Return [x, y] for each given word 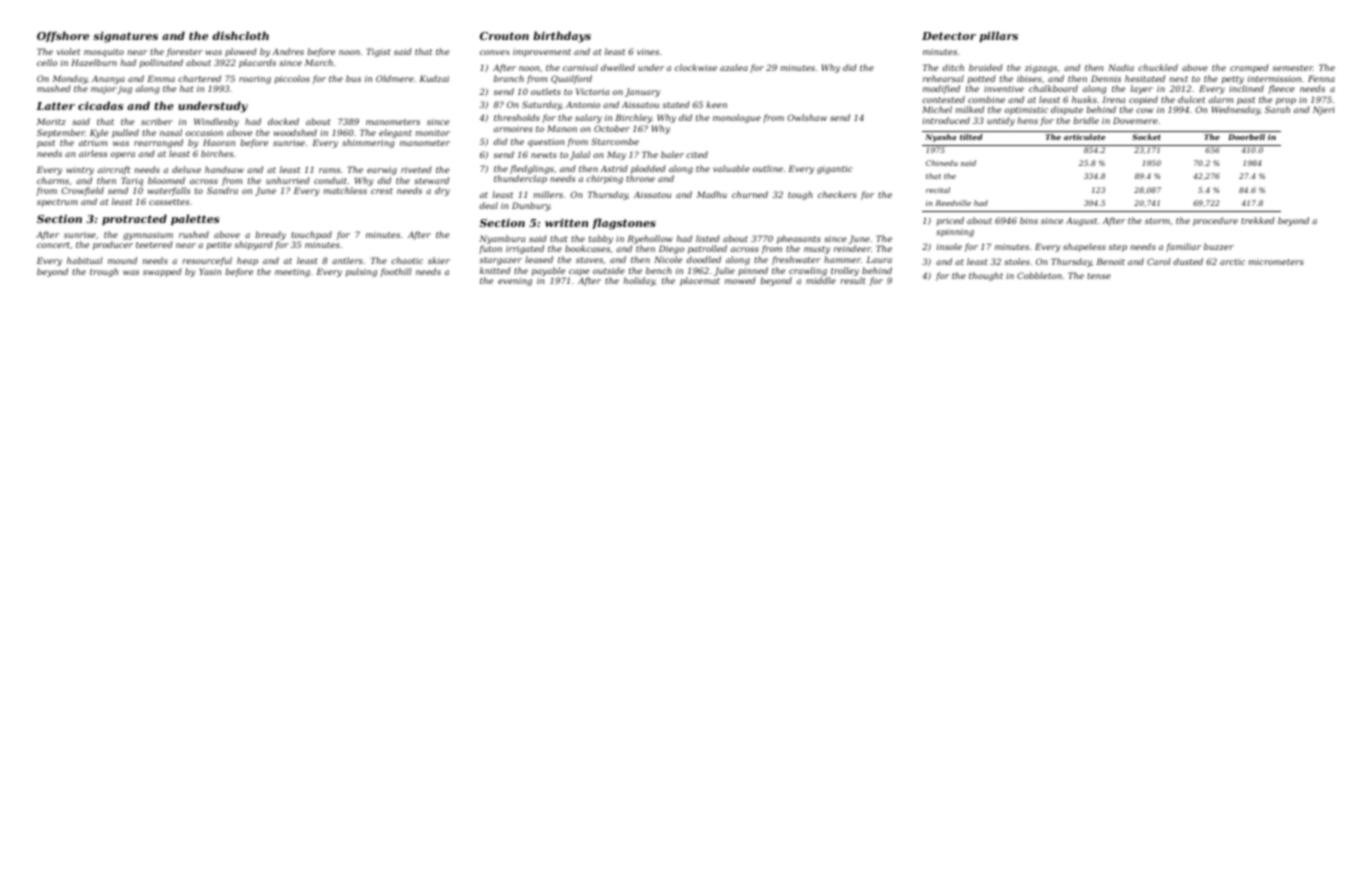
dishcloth [240, 35]
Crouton [504, 36]
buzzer [1219, 246]
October [612, 128]
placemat [700, 281]
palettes [195, 220]
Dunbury [531, 206]
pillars [998, 37]
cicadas [100, 105]
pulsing [361, 272]
